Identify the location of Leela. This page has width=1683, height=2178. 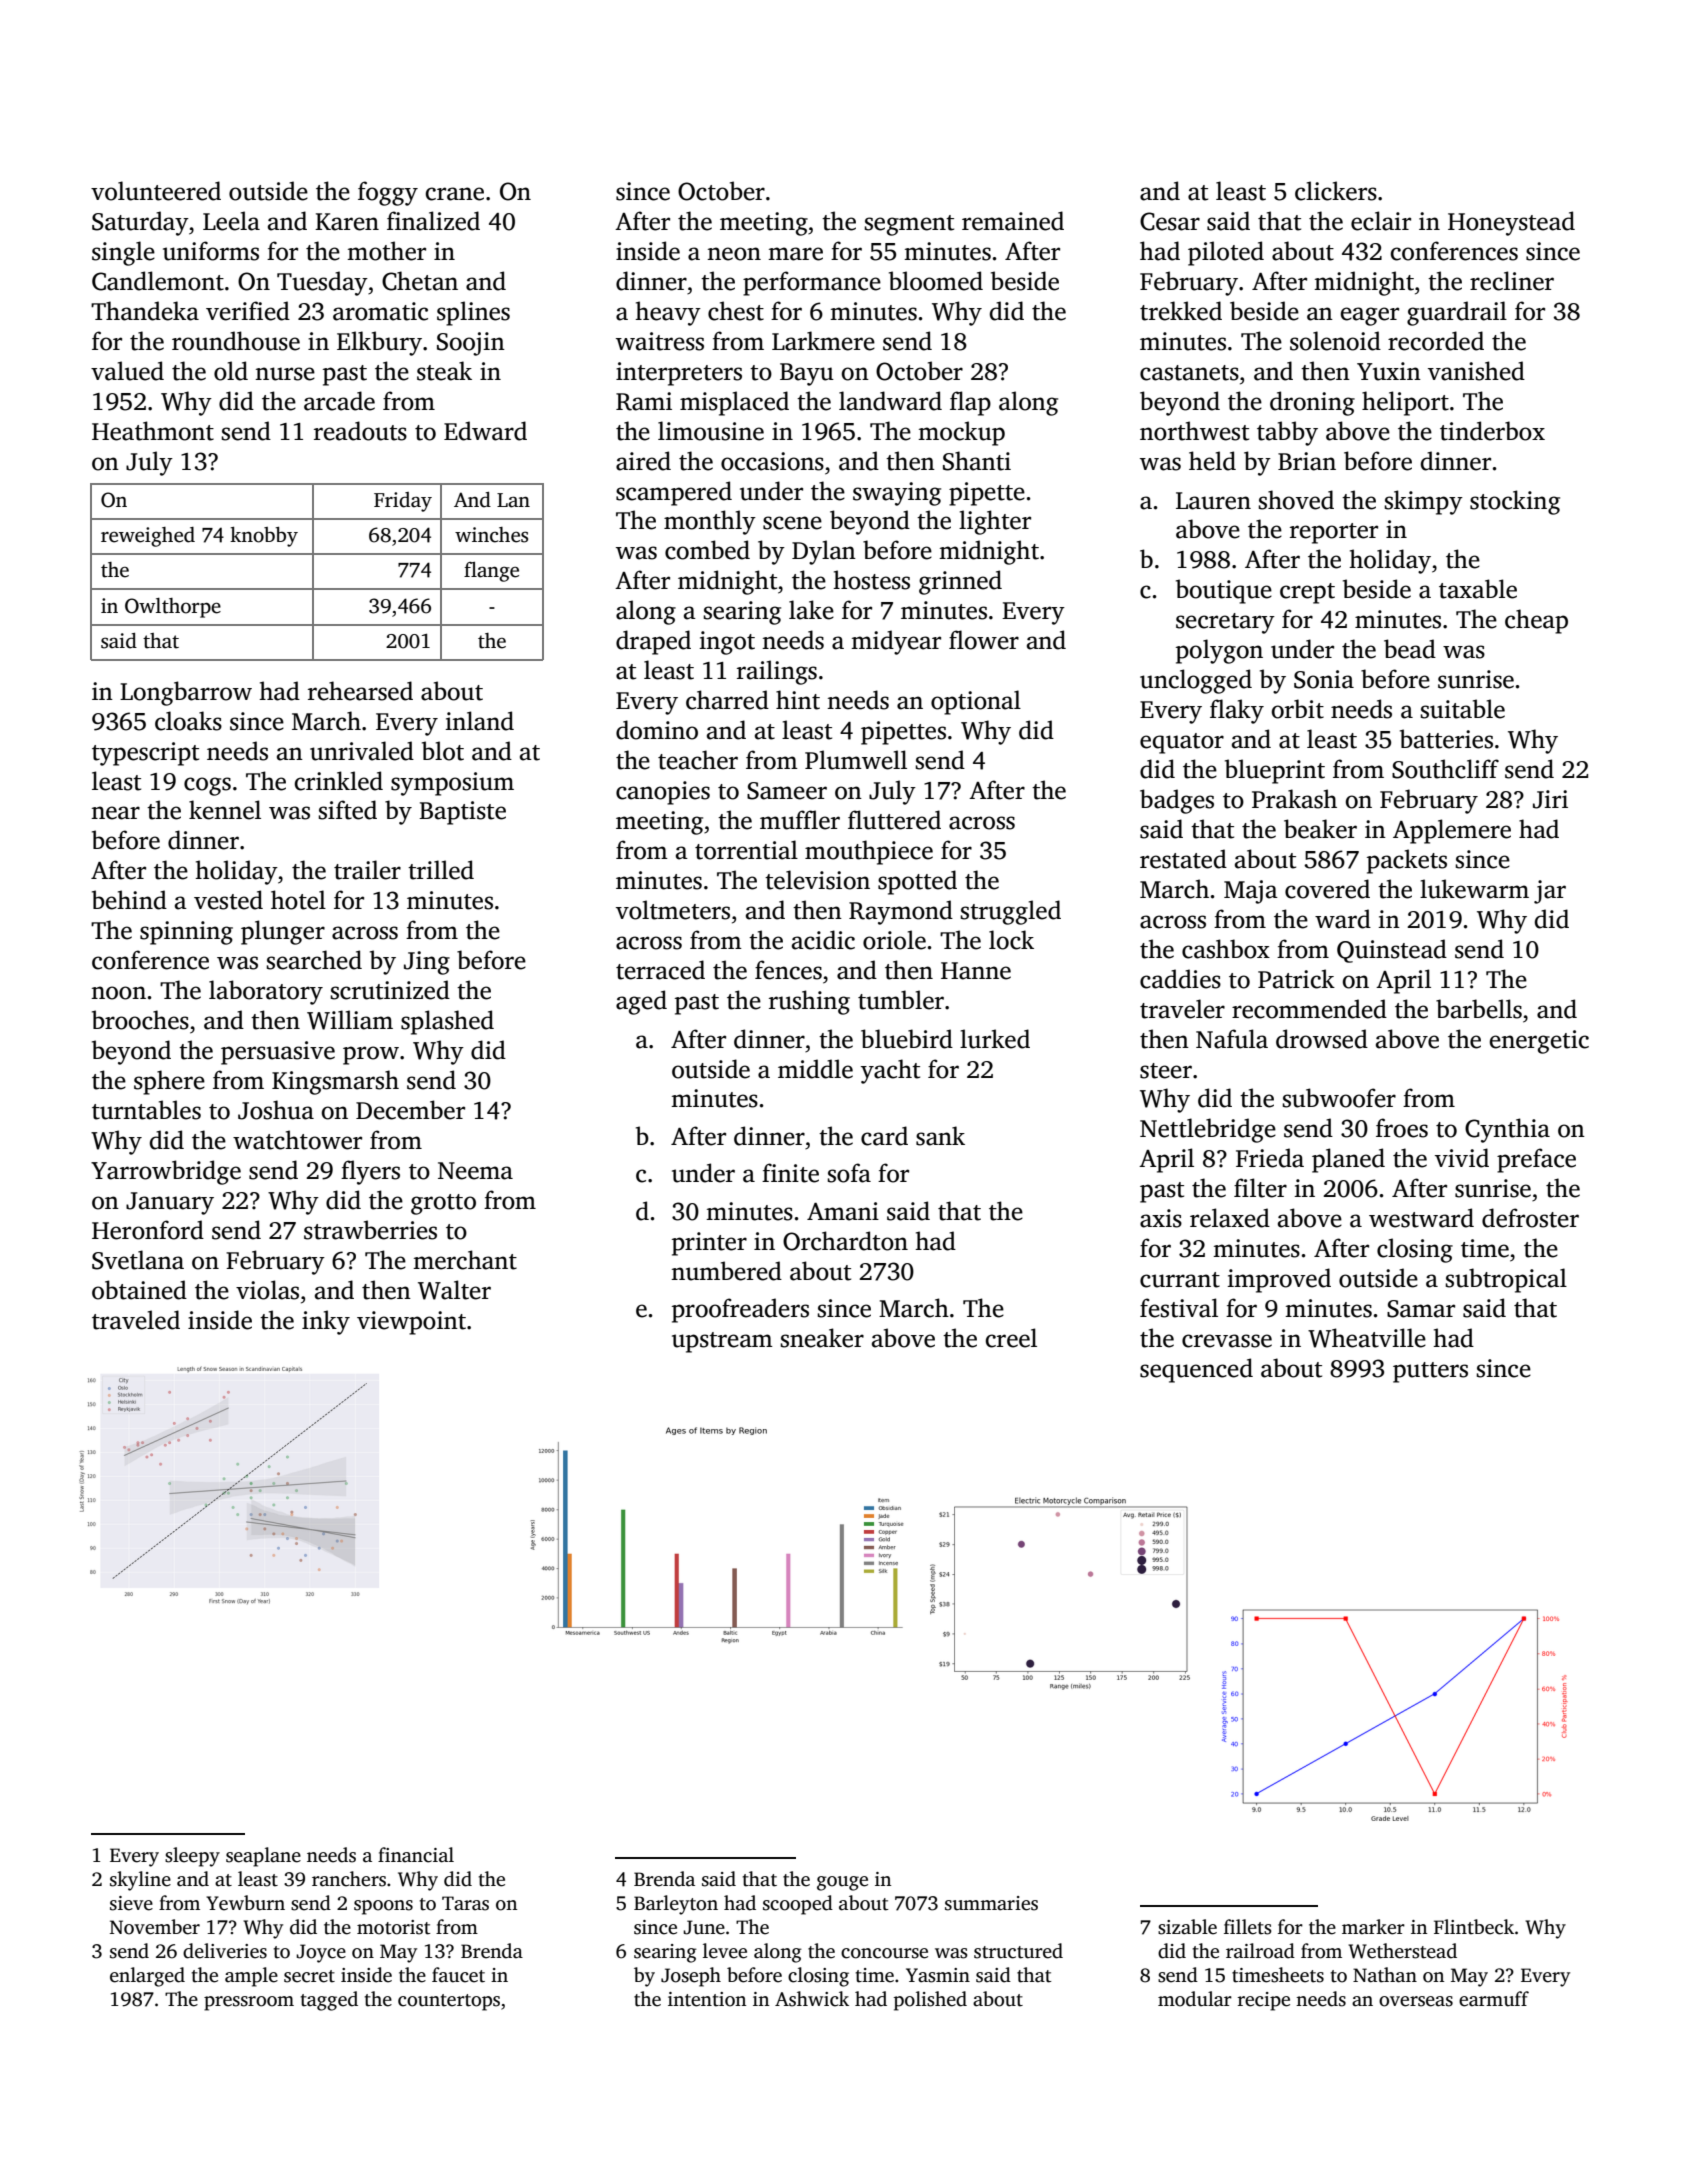
(231, 221).
